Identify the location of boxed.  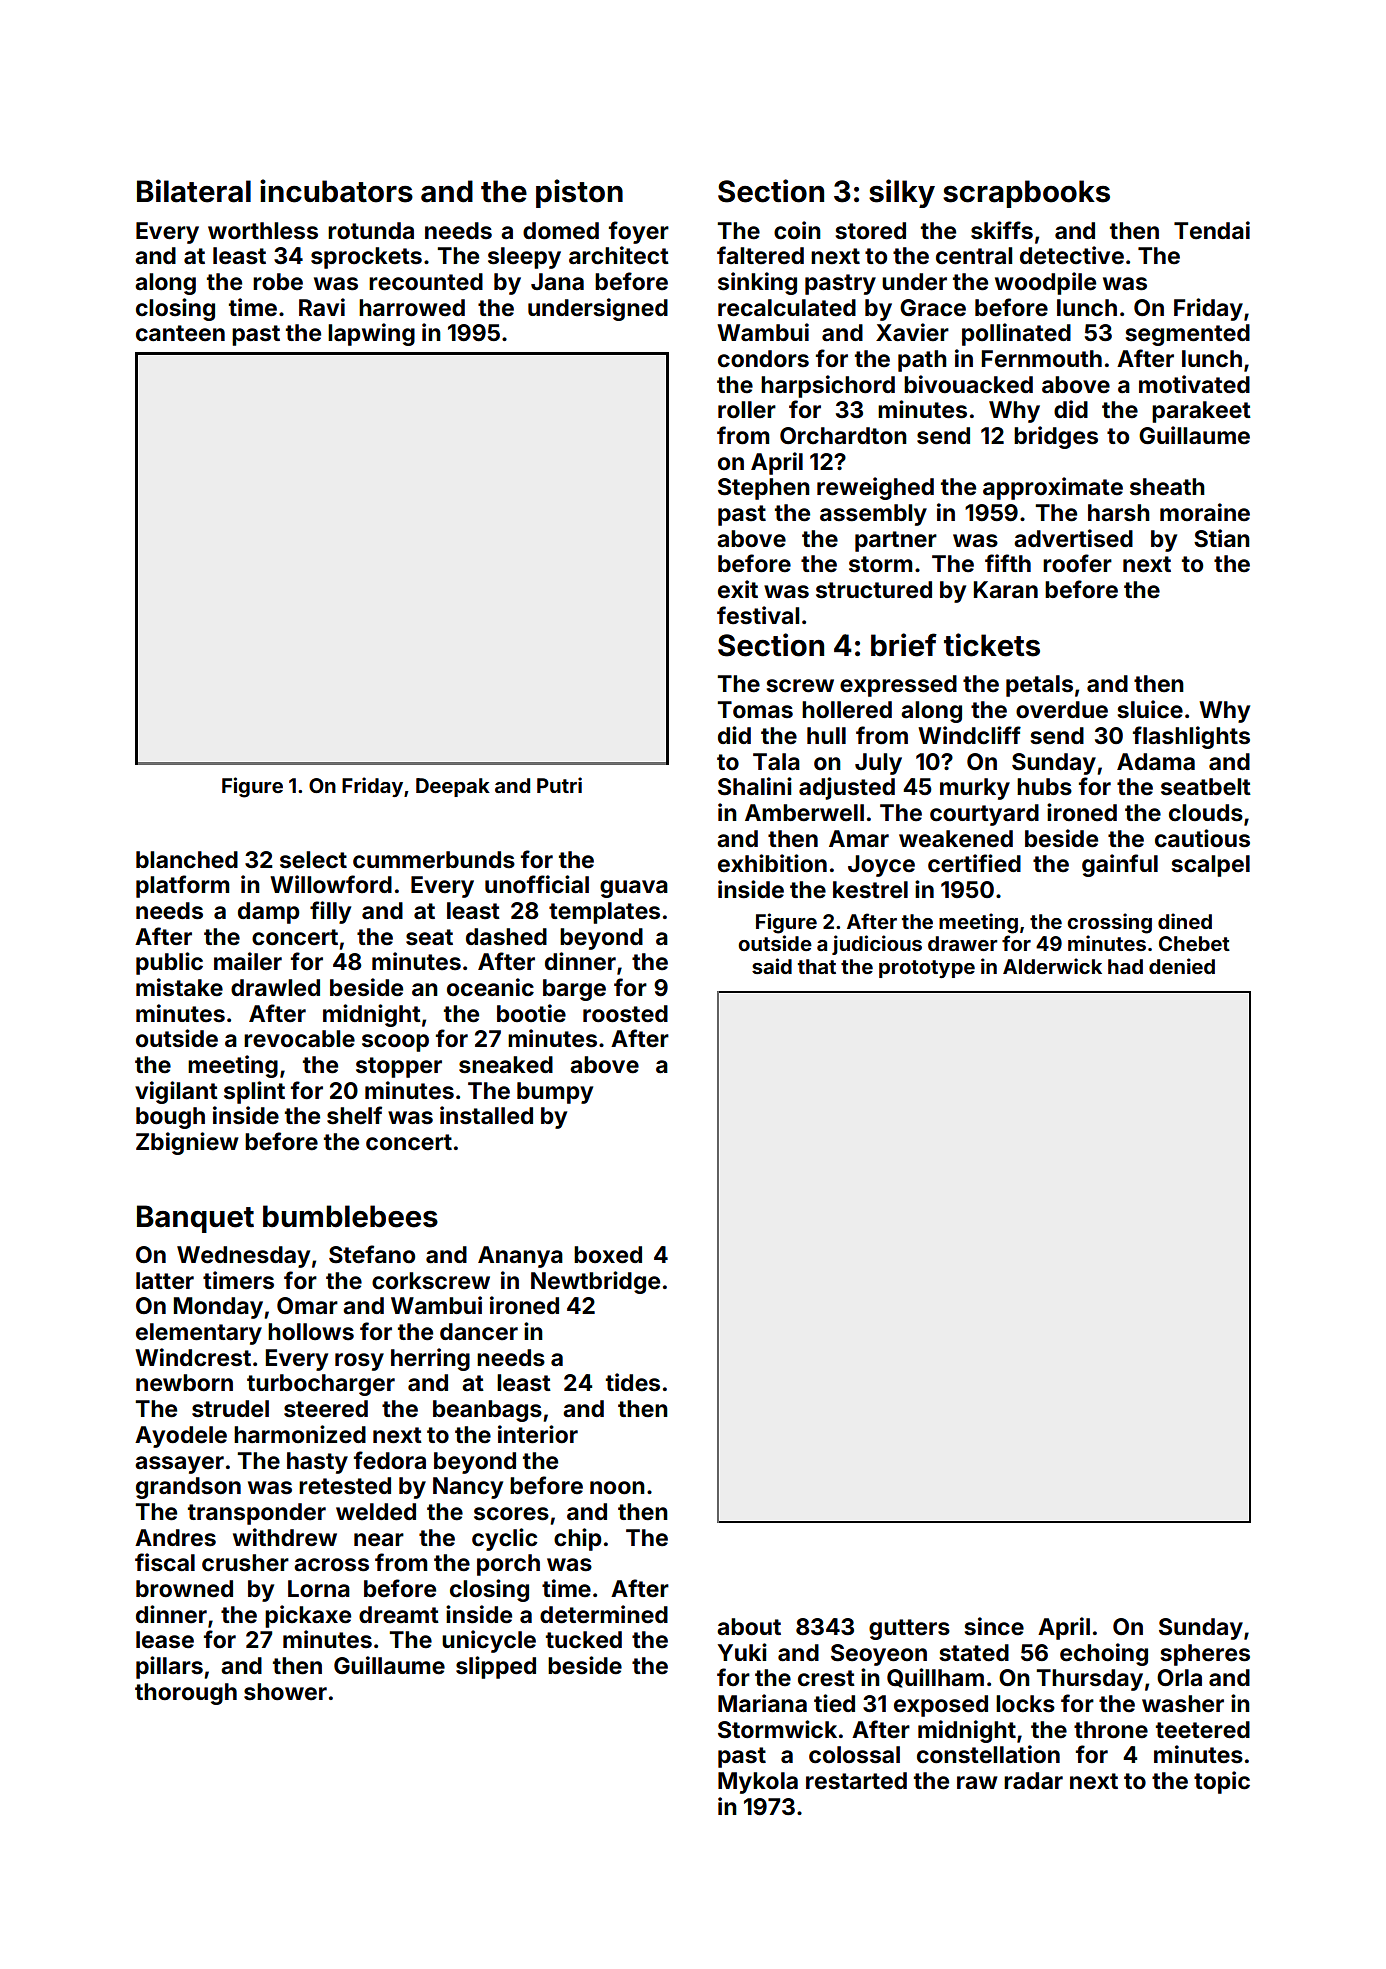
(608, 1255).
